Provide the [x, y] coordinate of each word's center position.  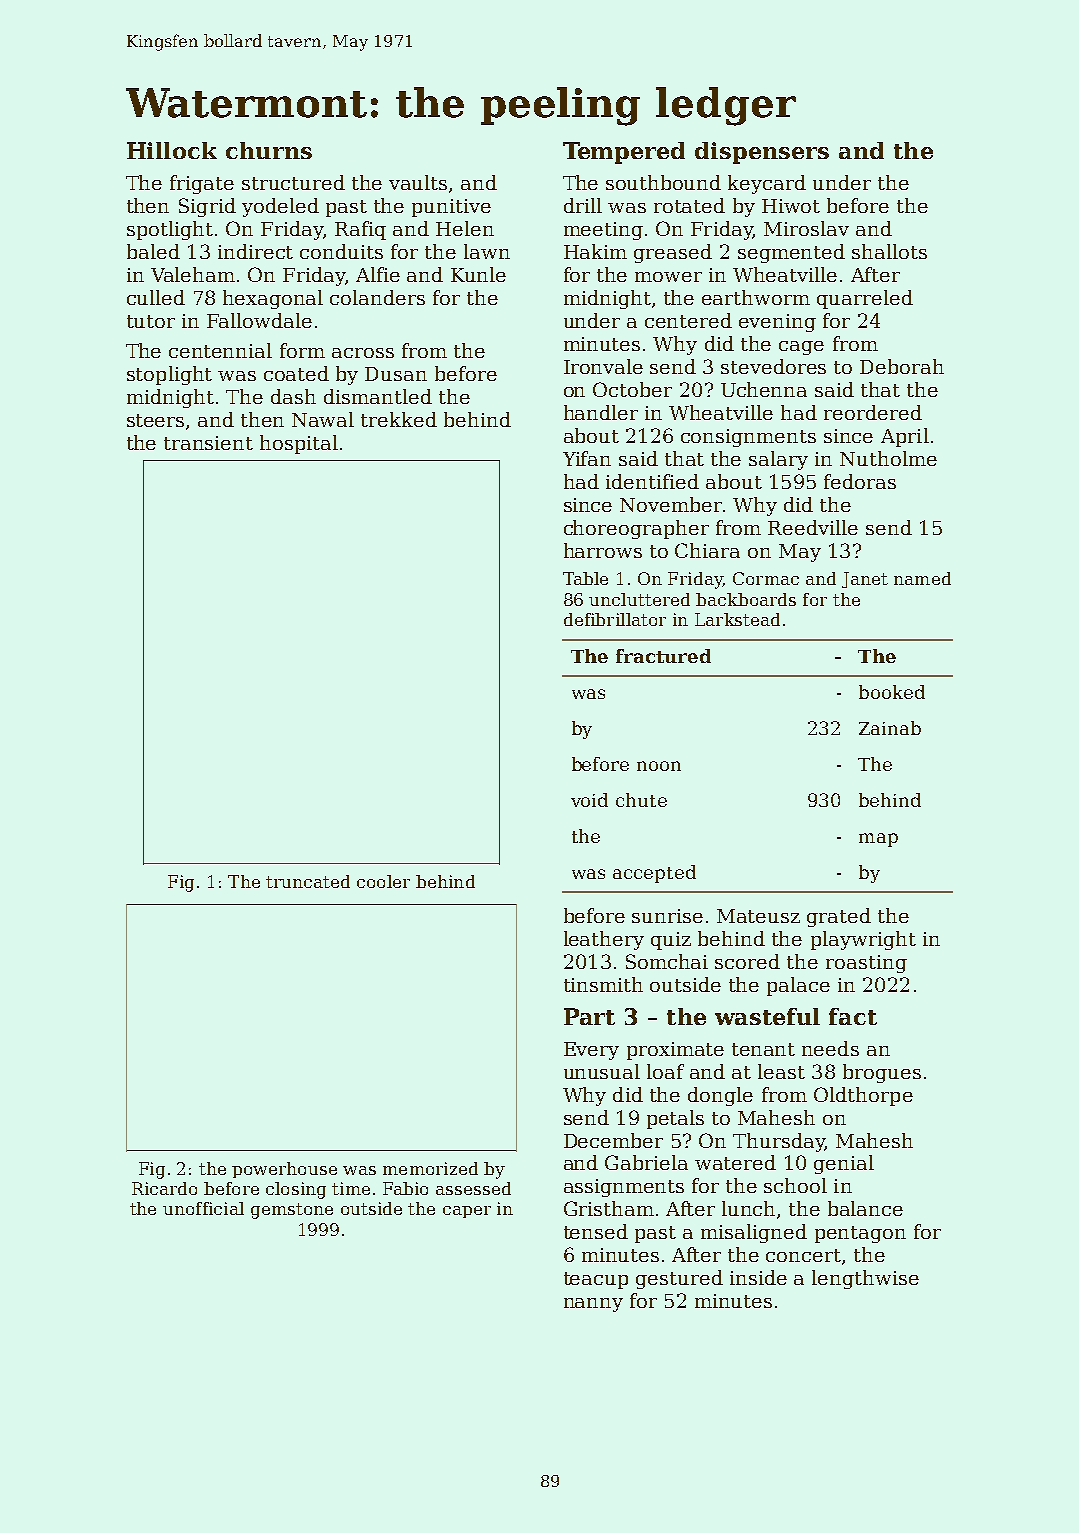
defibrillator [615, 619]
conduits [341, 251]
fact [853, 1016]
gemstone [292, 1211]
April [905, 437]
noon [659, 766]
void [589, 800]
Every [591, 1051]
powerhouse [284, 1170]
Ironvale [603, 366]
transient [208, 443]
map [878, 840]
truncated [308, 881]
